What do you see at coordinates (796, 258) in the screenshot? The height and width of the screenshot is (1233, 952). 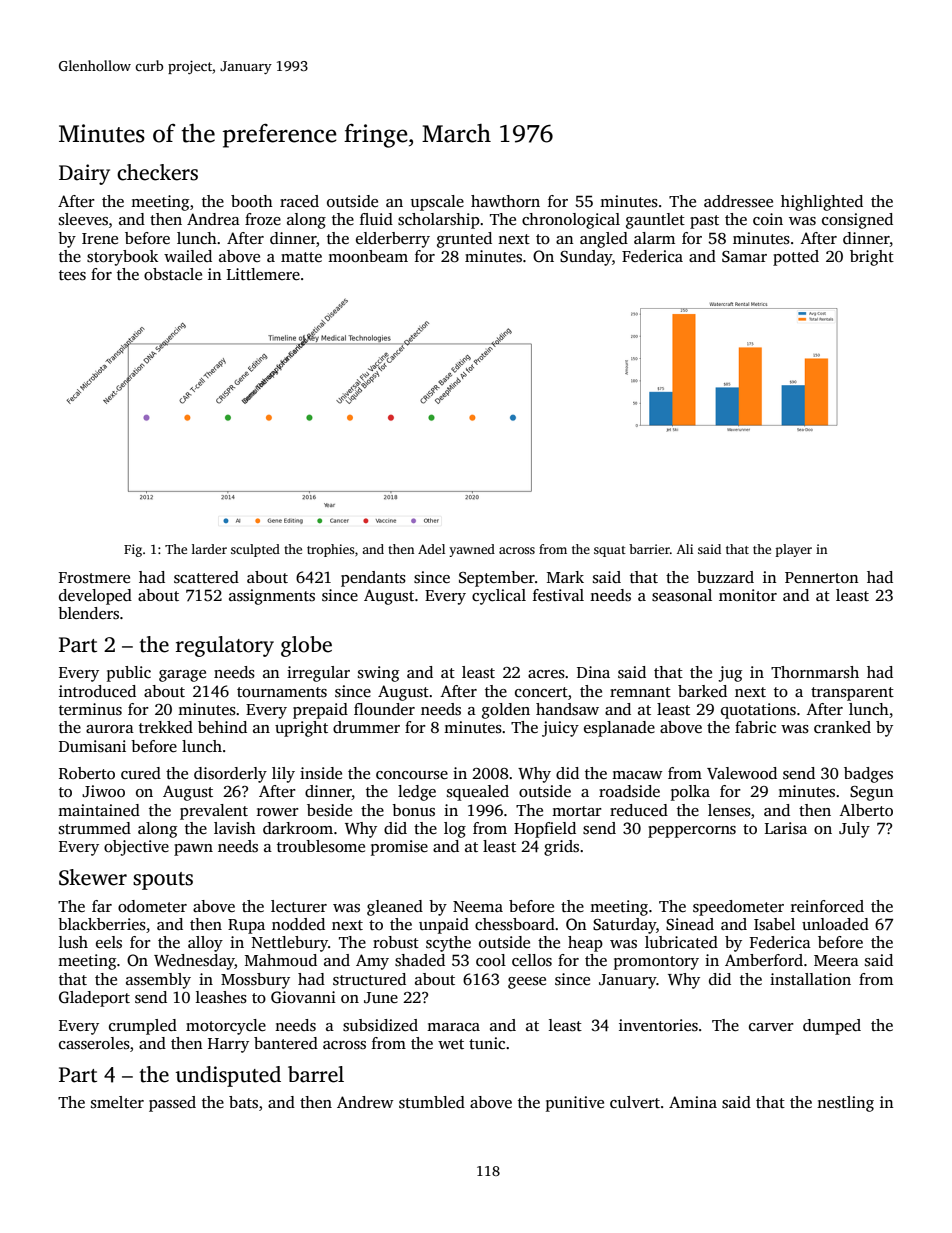 I see `potted` at bounding box center [796, 258].
